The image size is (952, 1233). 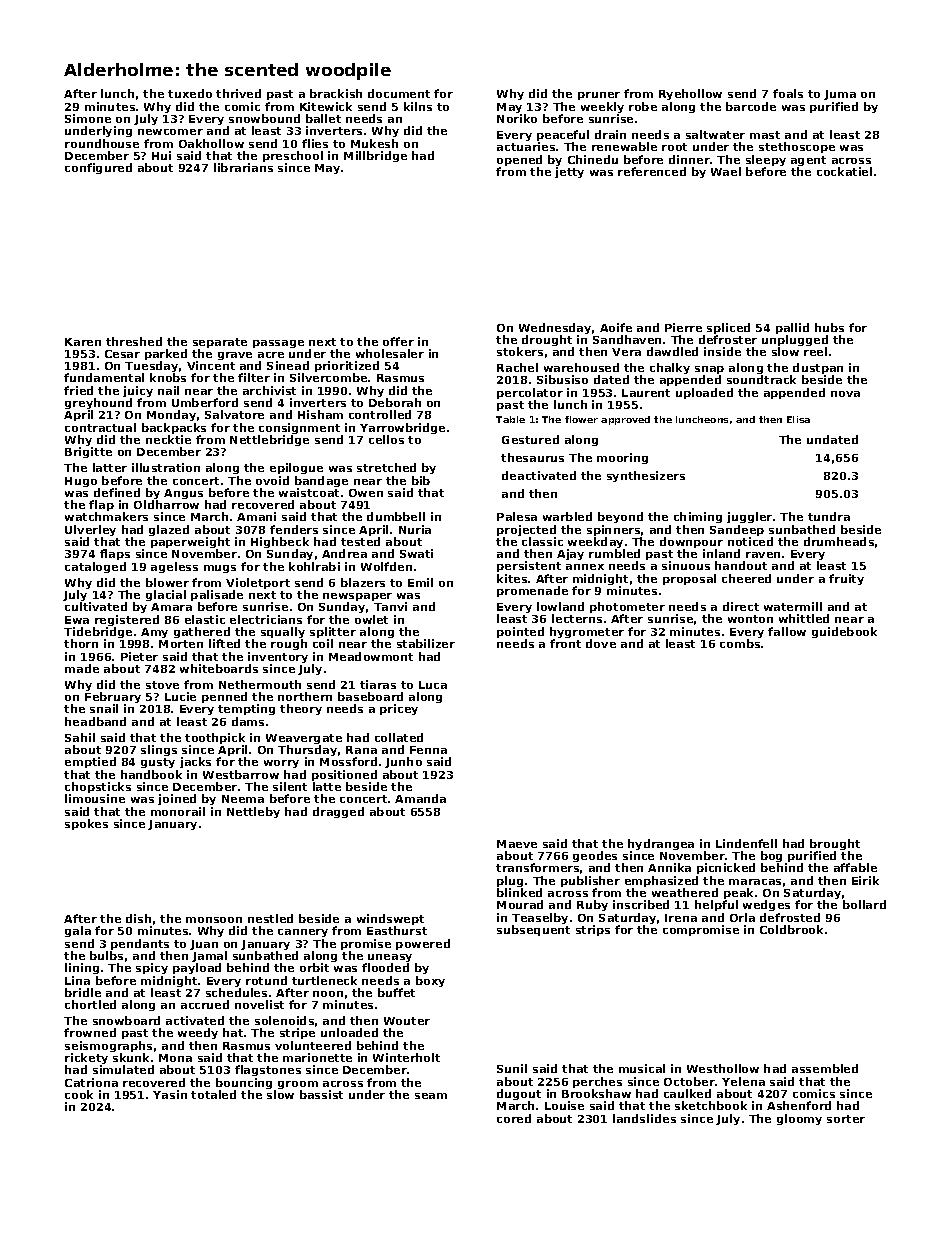 What do you see at coordinates (519, 160) in the screenshot?
I see `opened` at bounding box center [519, 160].
